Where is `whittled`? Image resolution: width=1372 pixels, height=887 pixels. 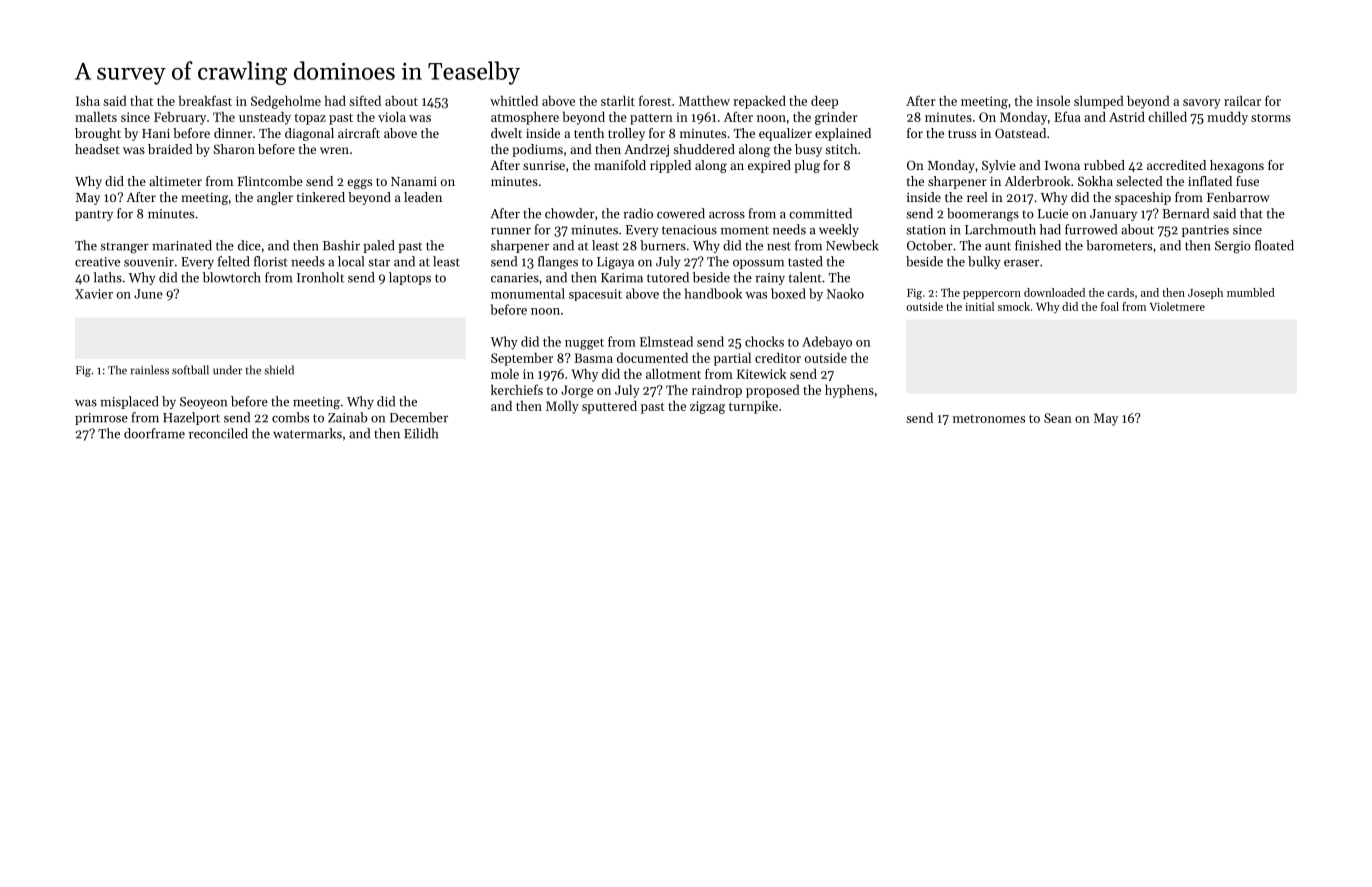 whittled is located at coordinates (514, 100).
